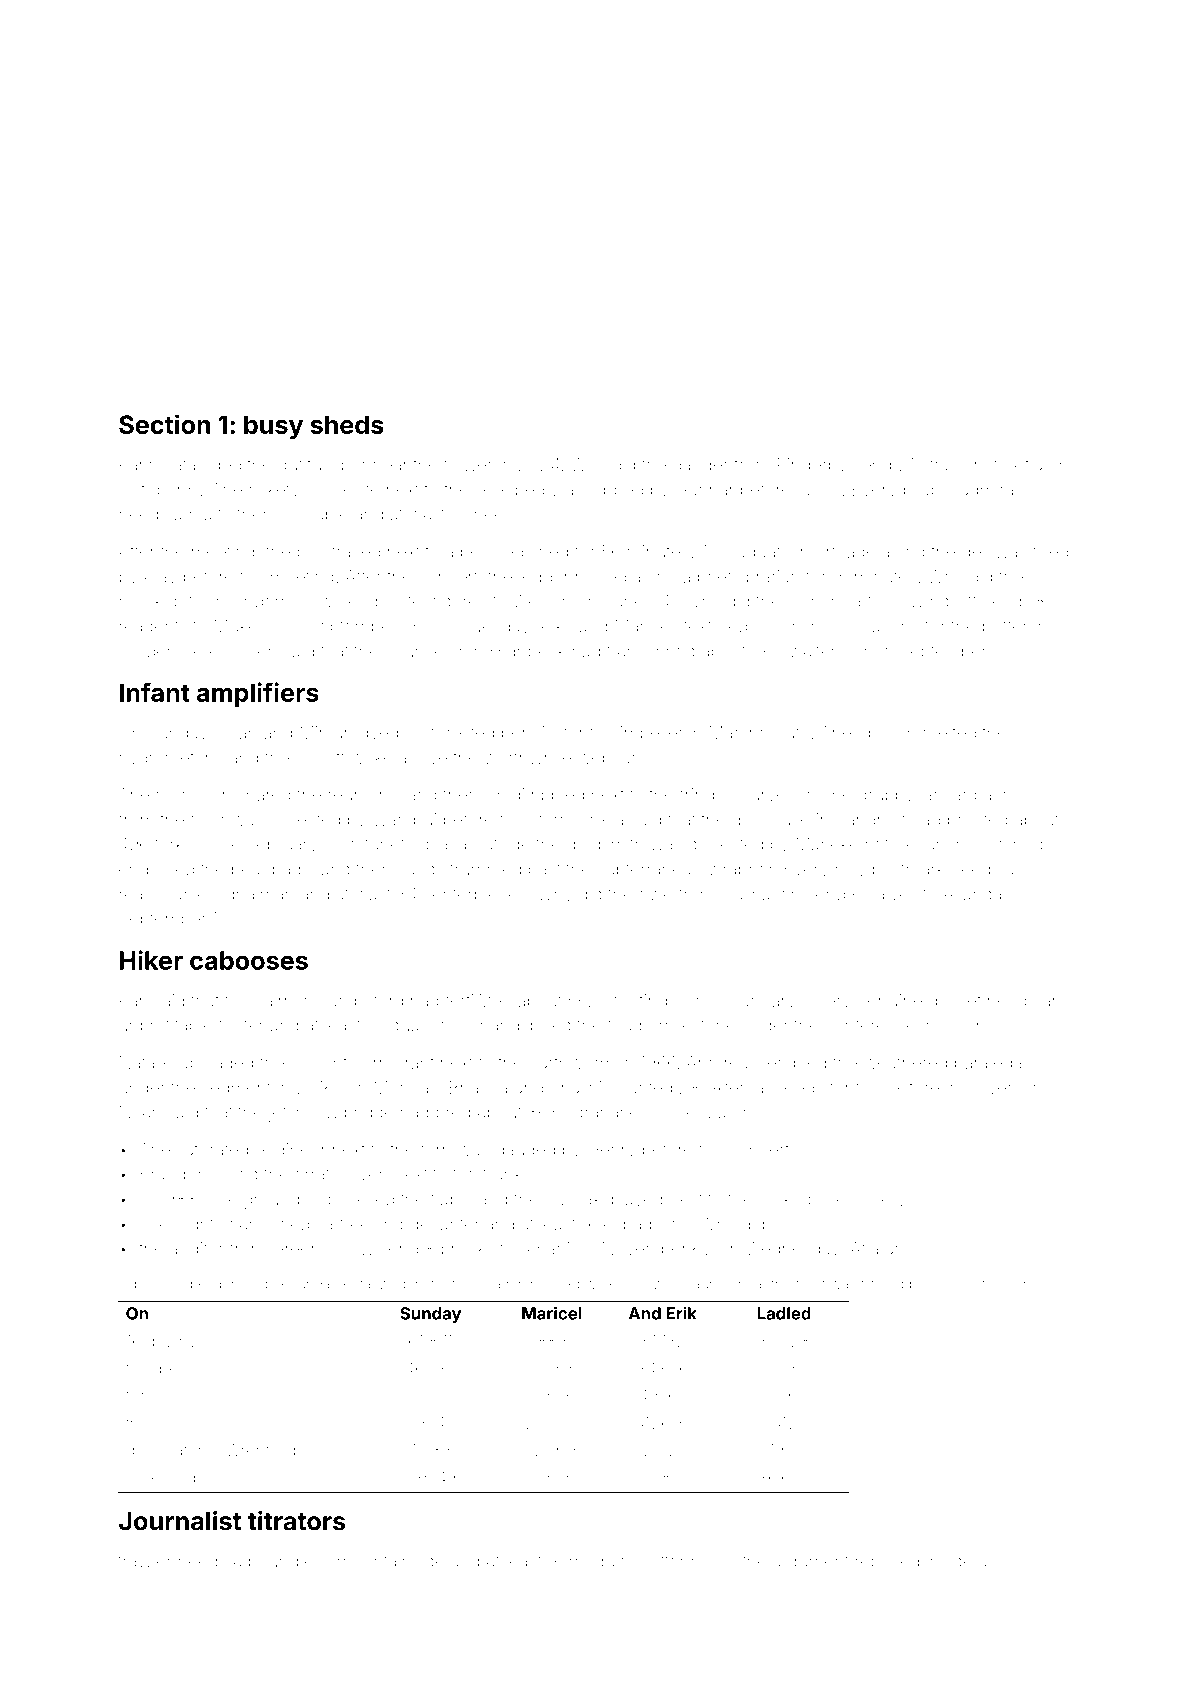 The image size is (1190, 1683). Describe the element at coordinates (616, 491) in the document. I see `lopped` at that location.
